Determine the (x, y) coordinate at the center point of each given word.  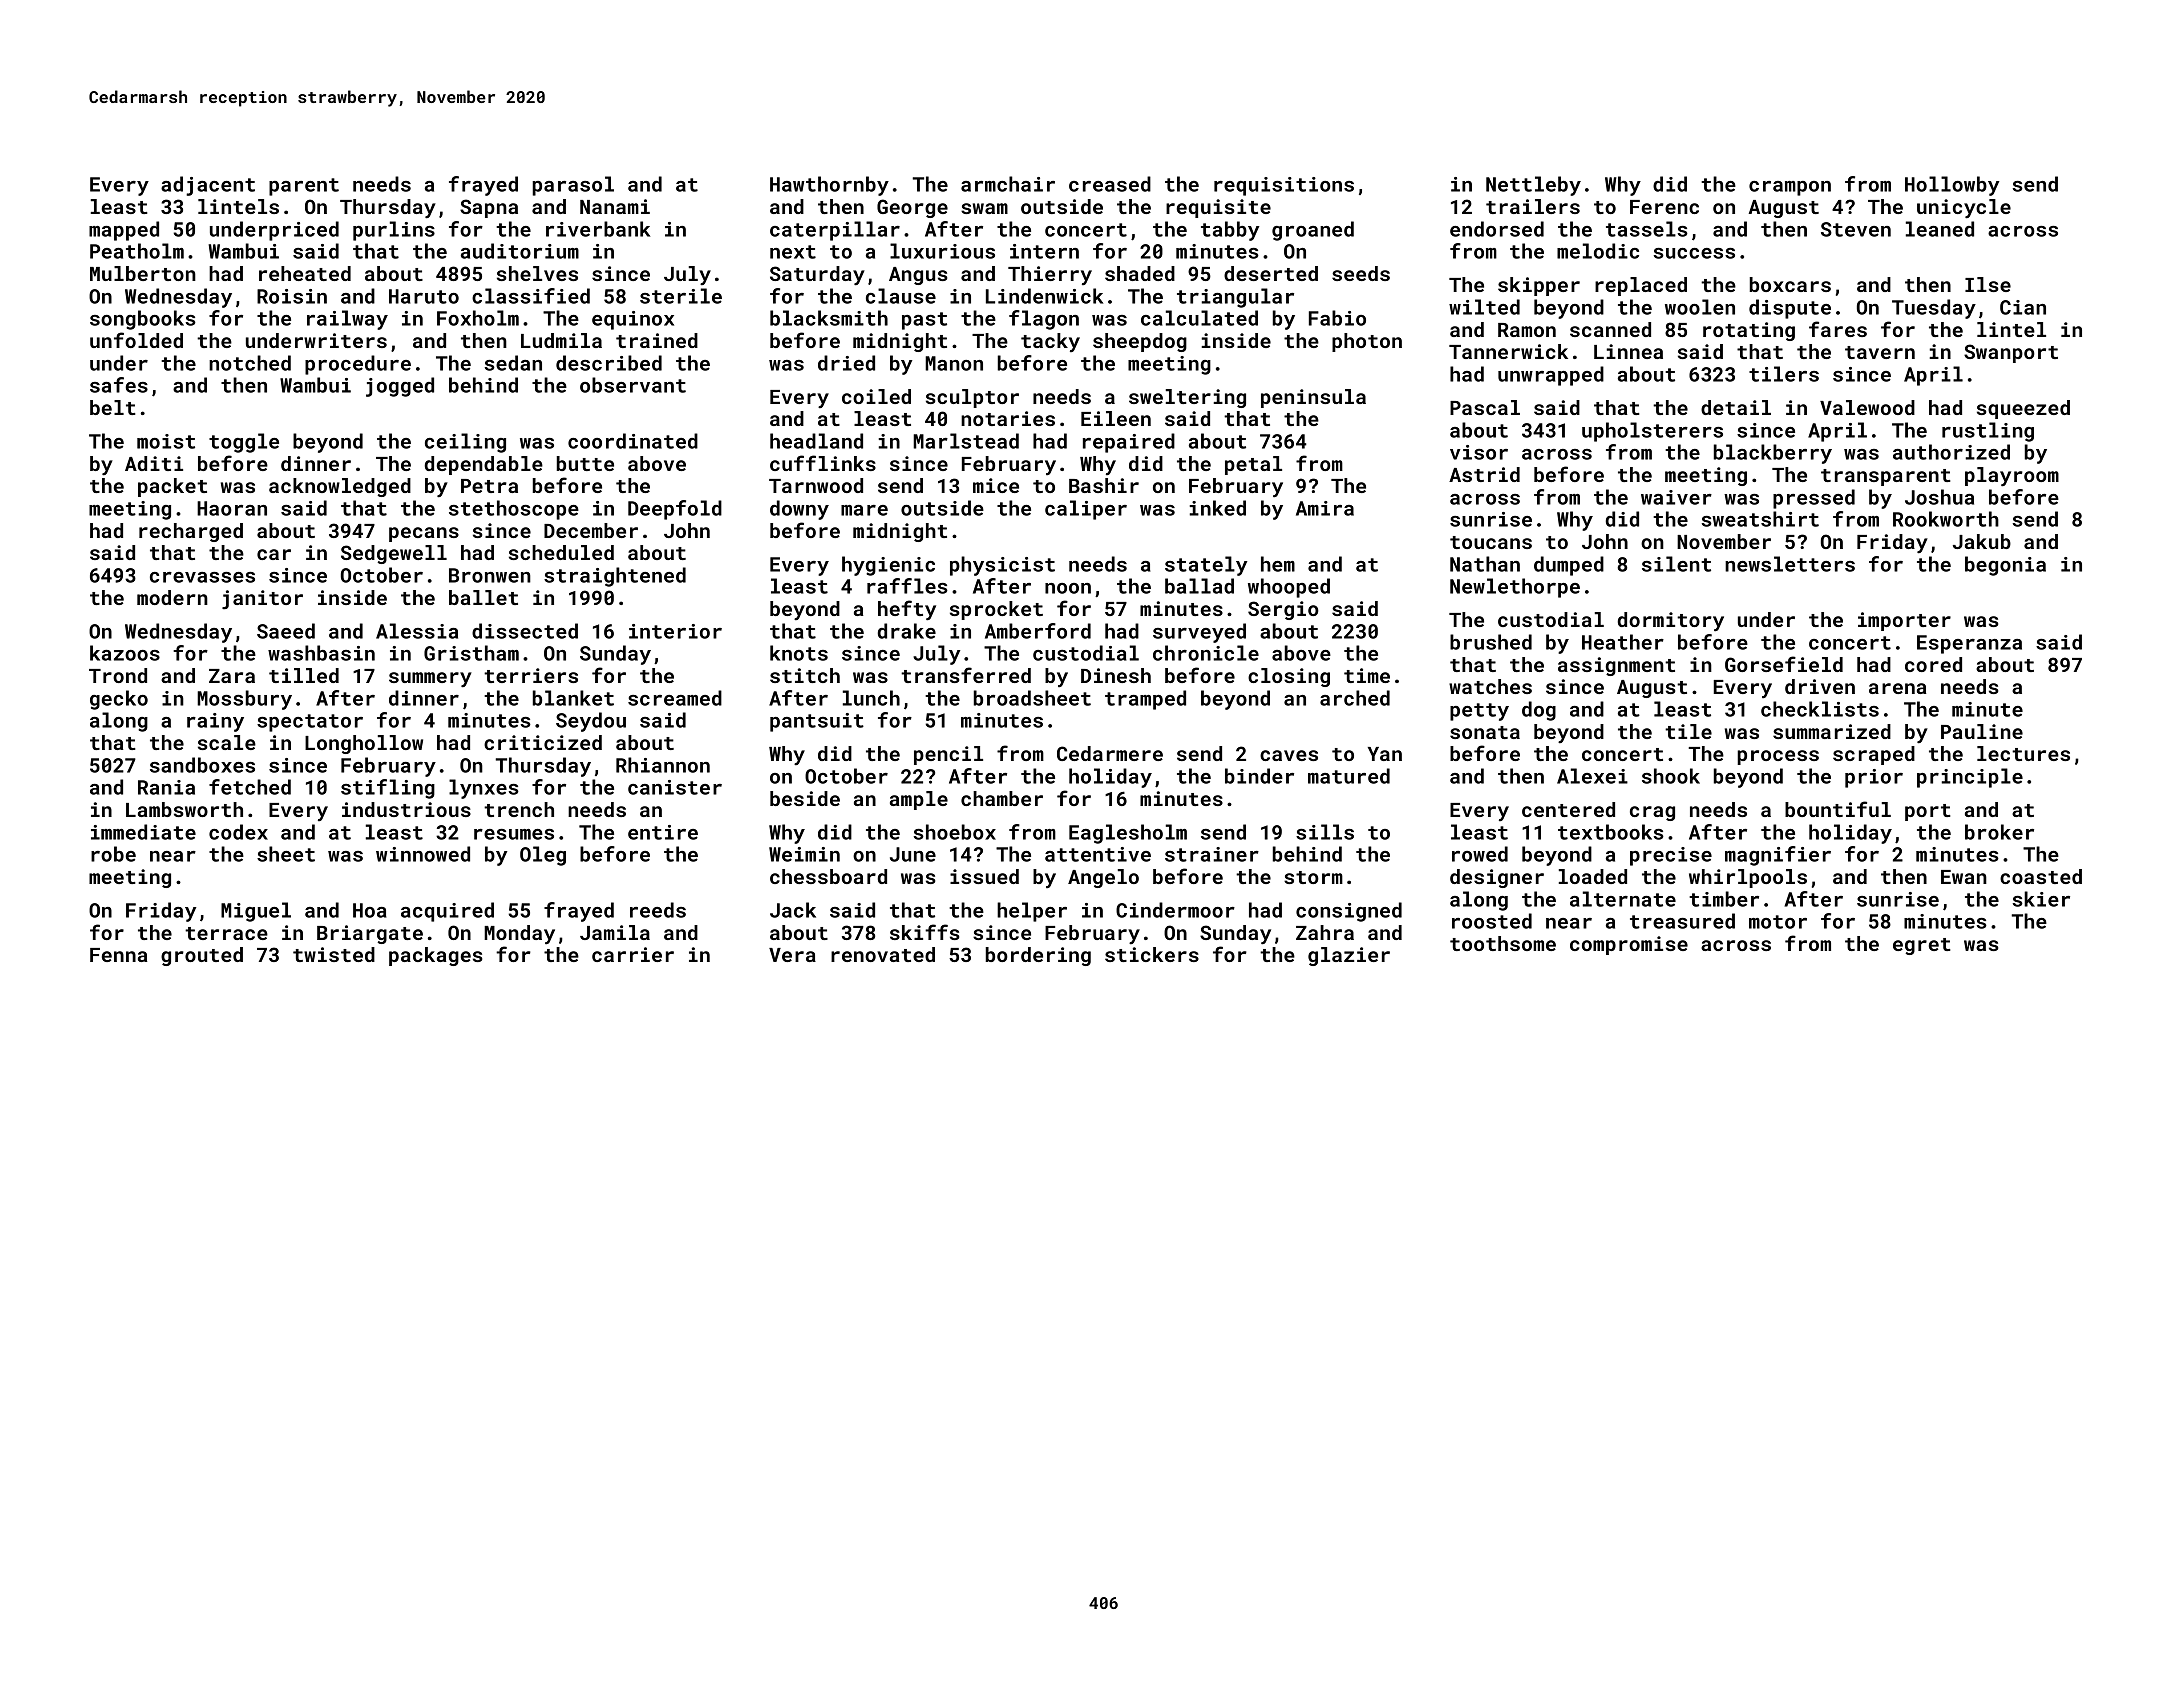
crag (1652, 813)
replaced (1641, 286)
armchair (1008, 184)
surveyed (1199, 633)
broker (1999, 832)
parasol (573, 186)
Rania (166, 787)
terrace (226, 933)
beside (805, 798)
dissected (525, 631)
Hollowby (1952, 186)
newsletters (1790, 564)
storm (1313, 877)
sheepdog (1140, 342)
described (609, 363)
